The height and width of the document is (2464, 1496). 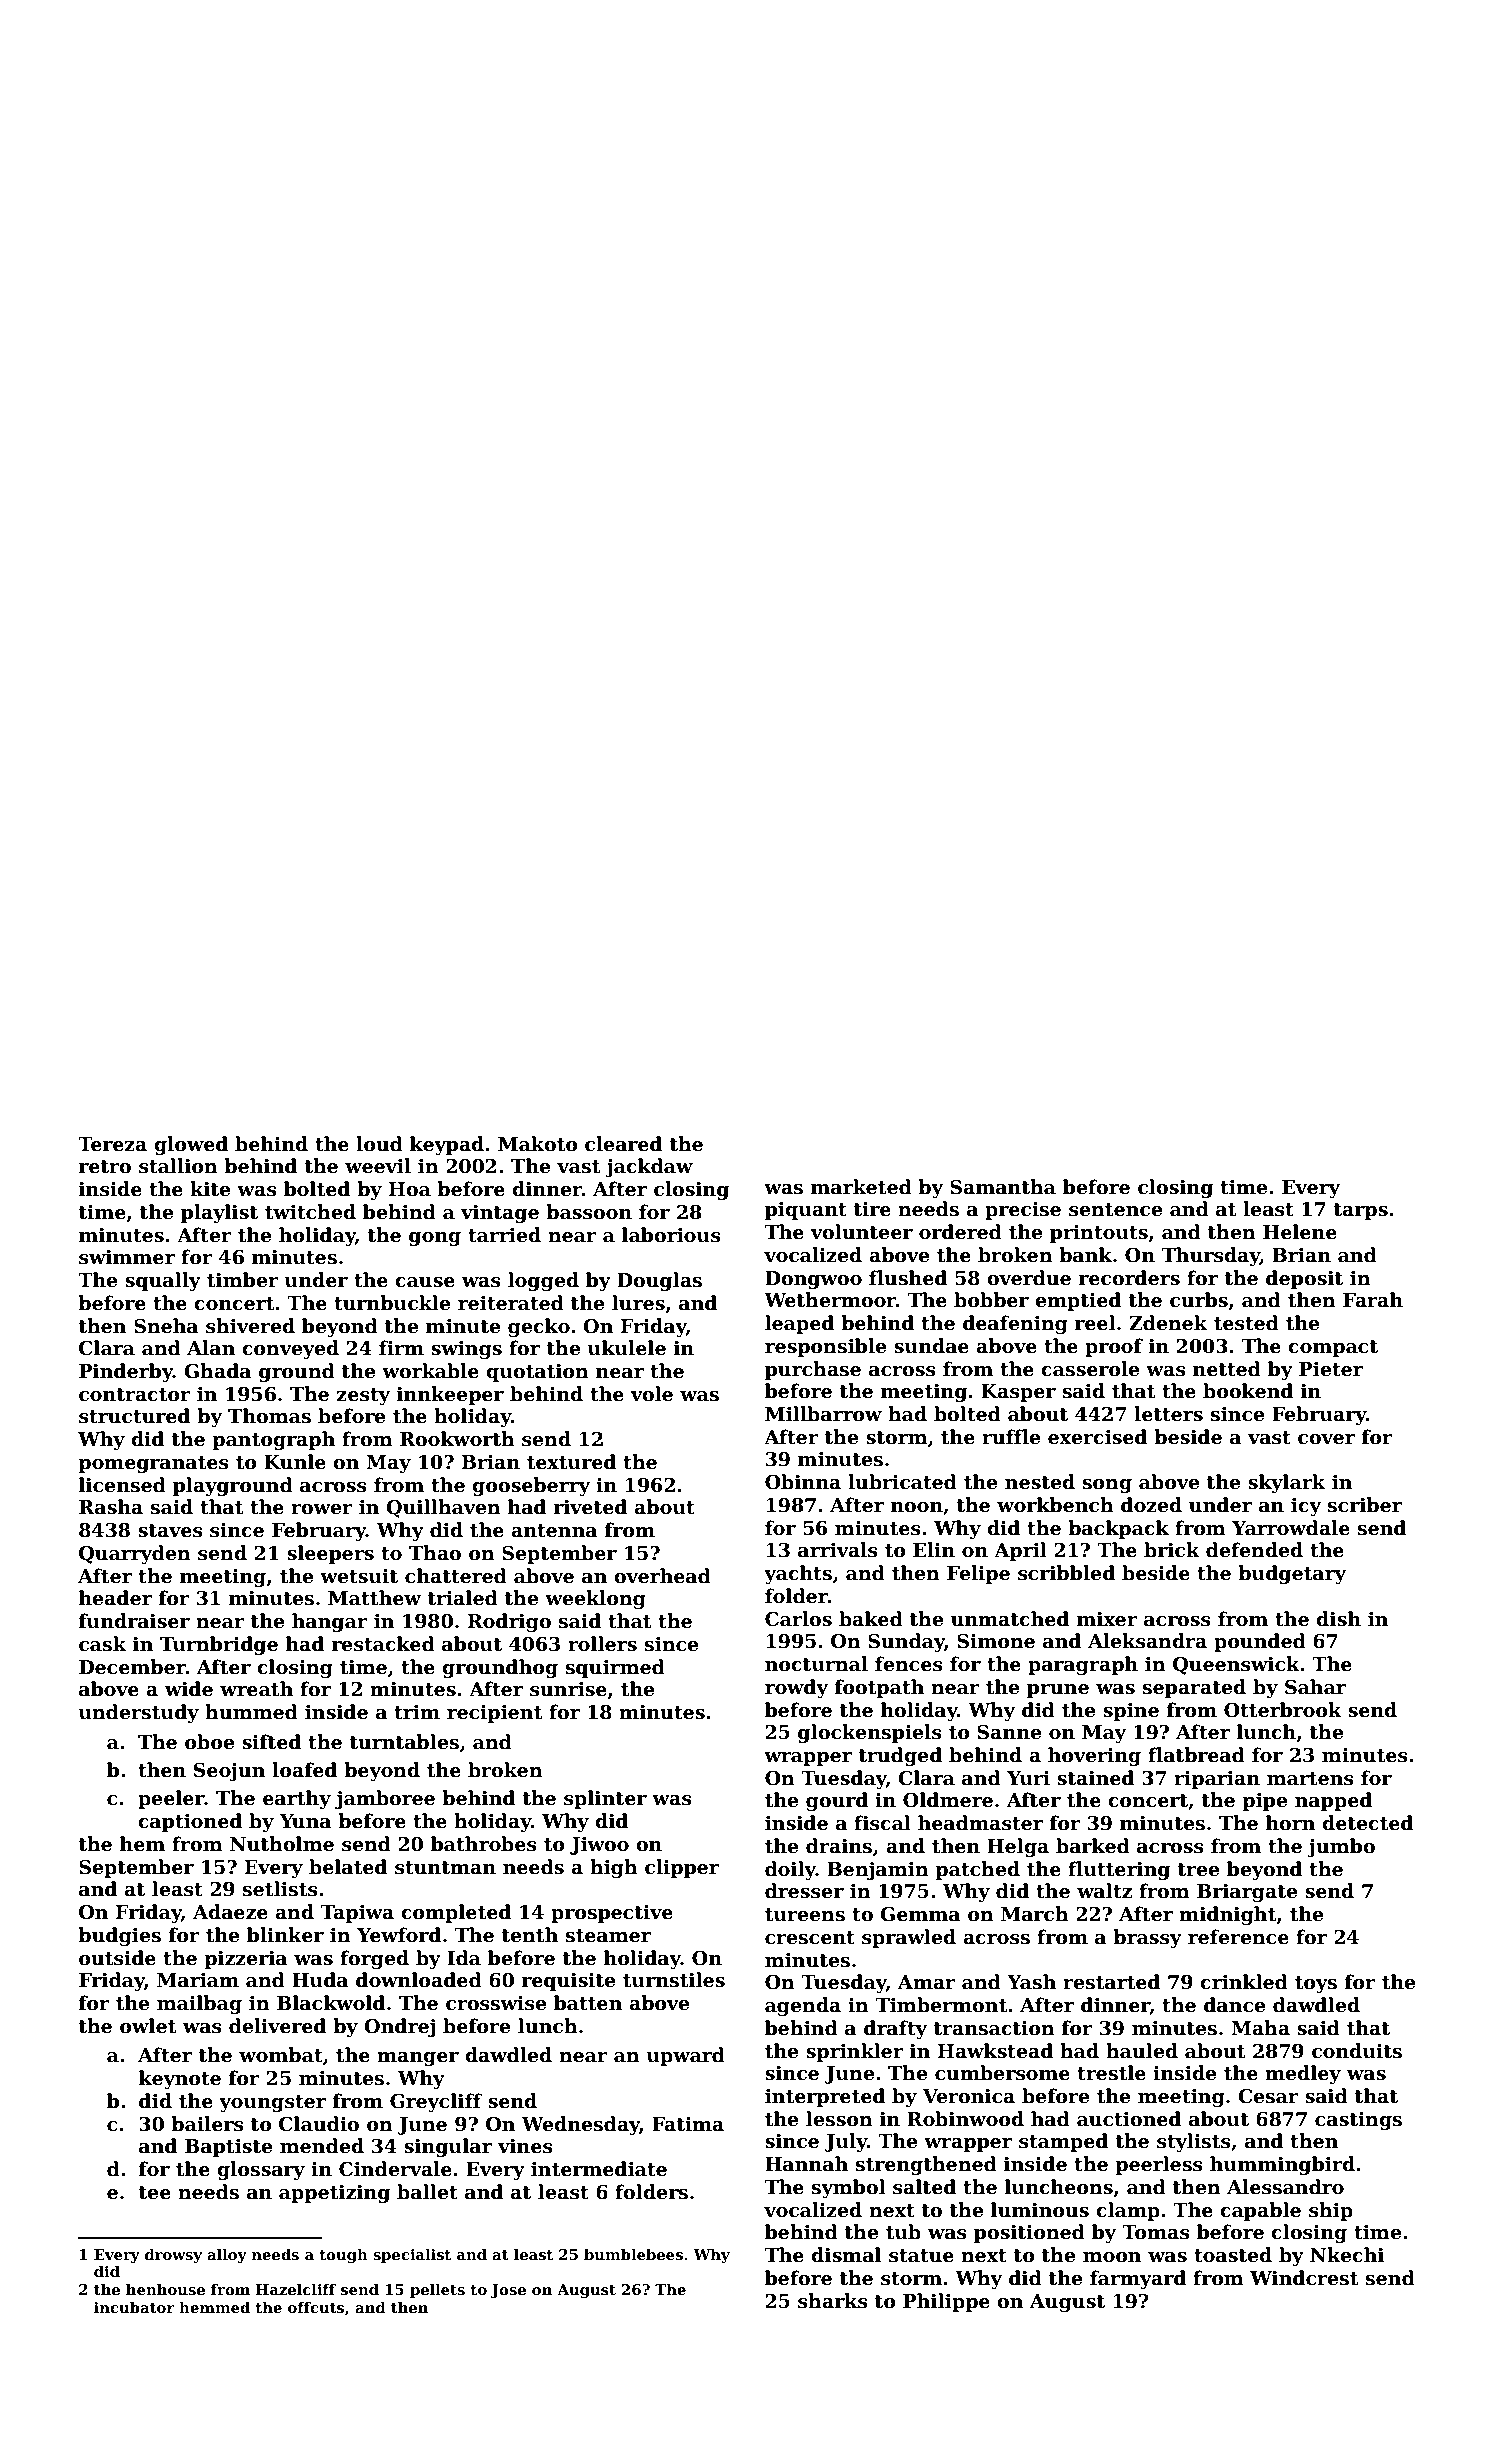 What do you see at coordinates (599, 1846) in the document?
I see `Jiwoo` at bounding box center [599, 1846].
